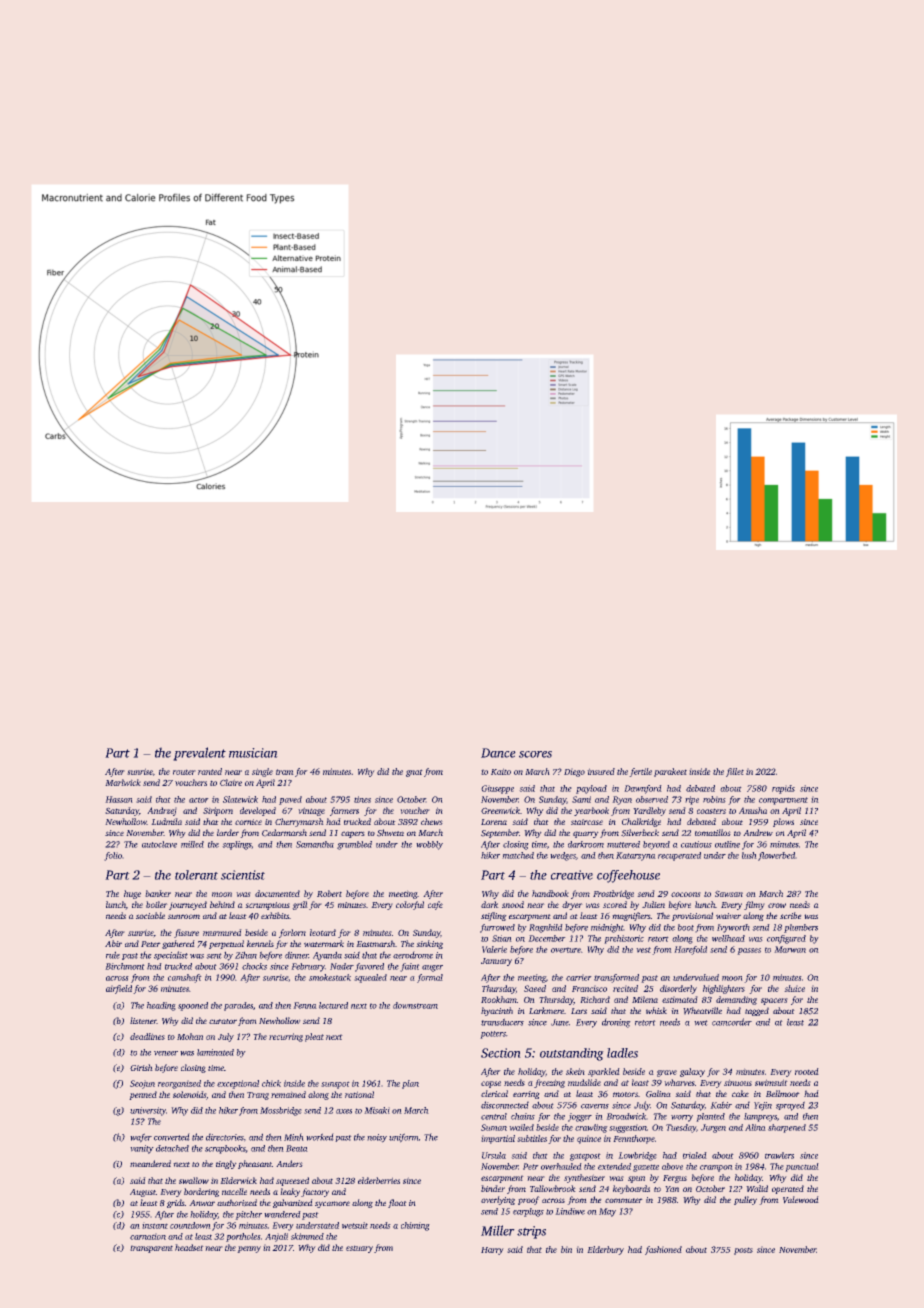  Describe the element at coordinates (535, 754) in the screenshot. I see `scores` at that location.
